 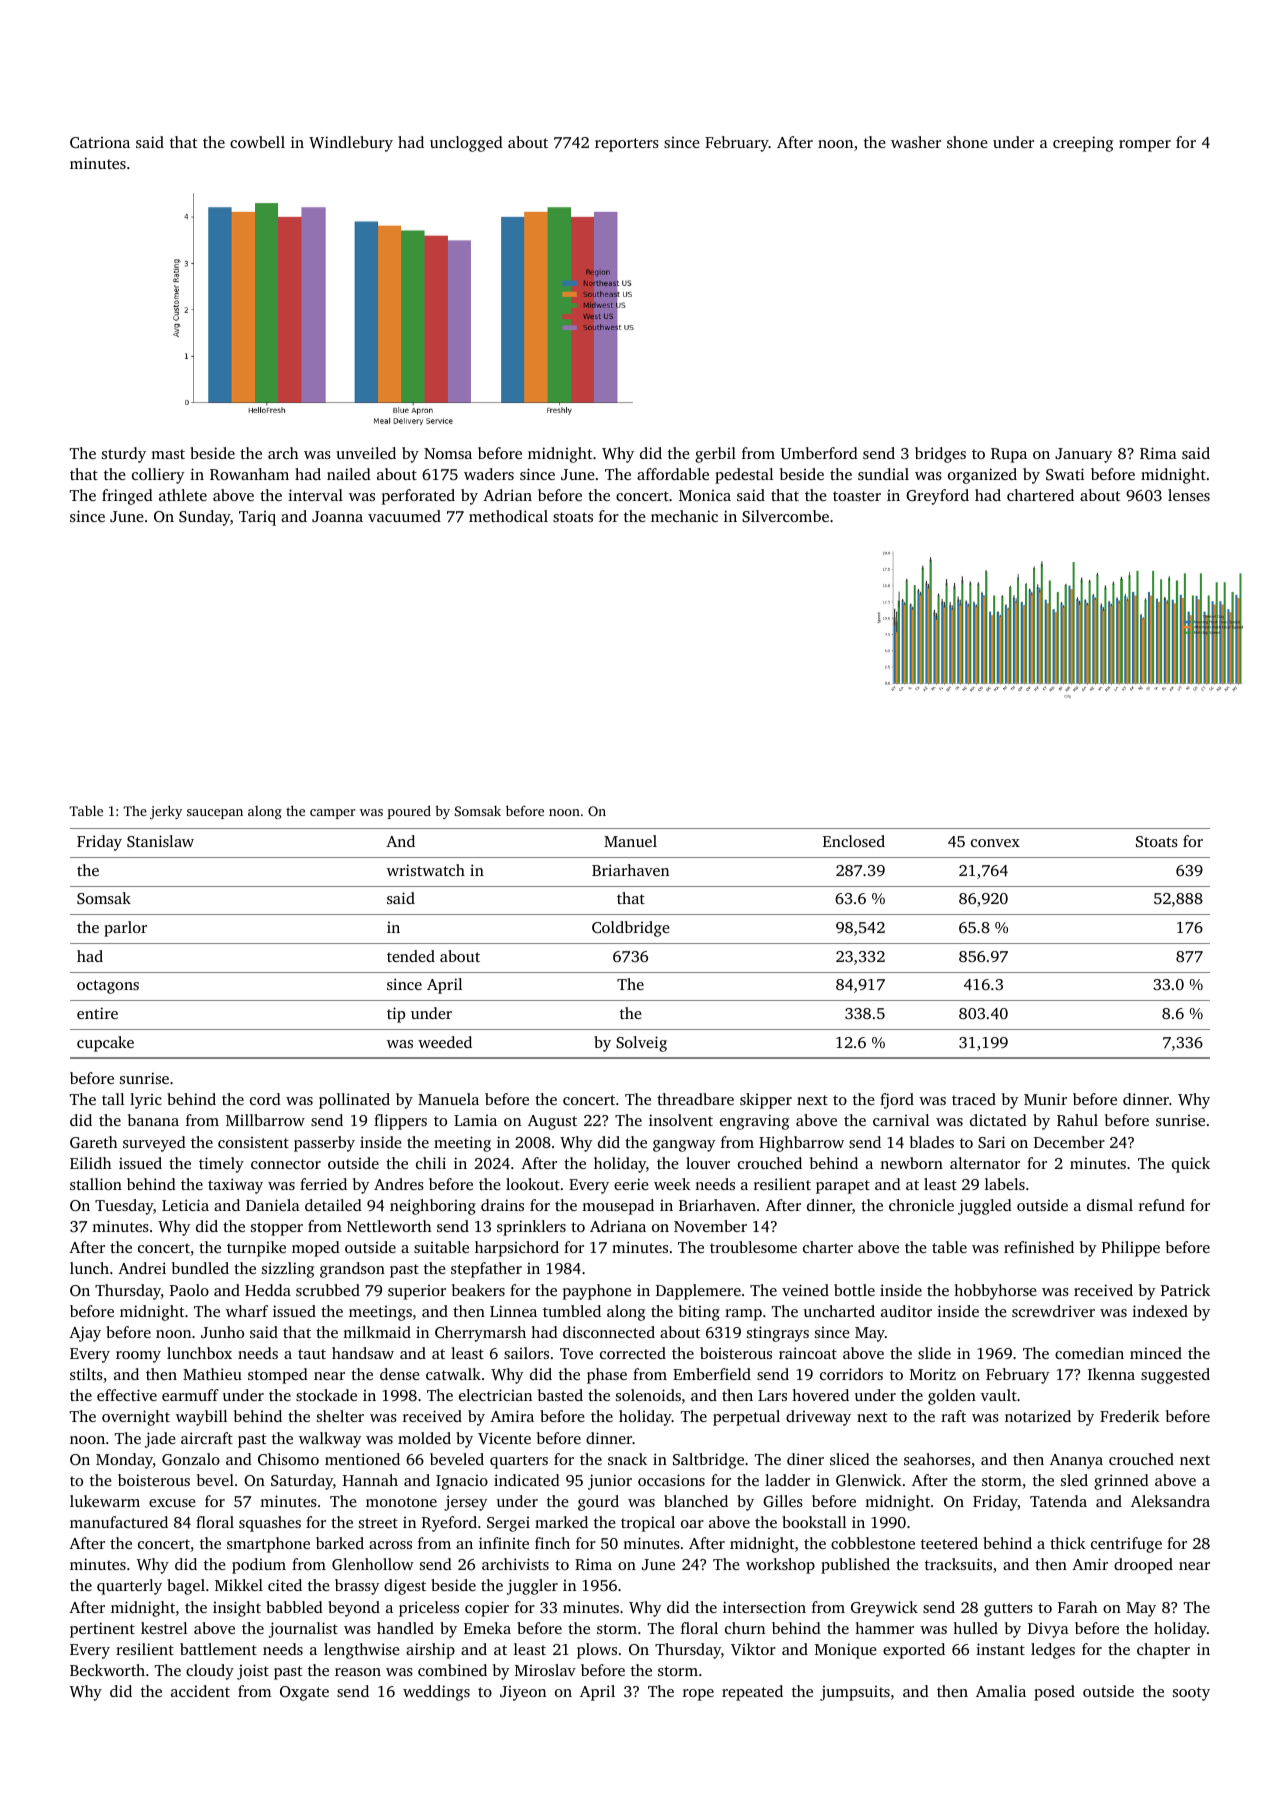 What do you see at coordinates (100, 142) in the screenshot?
I see `Catriona` at bounding box center [100, 142].
